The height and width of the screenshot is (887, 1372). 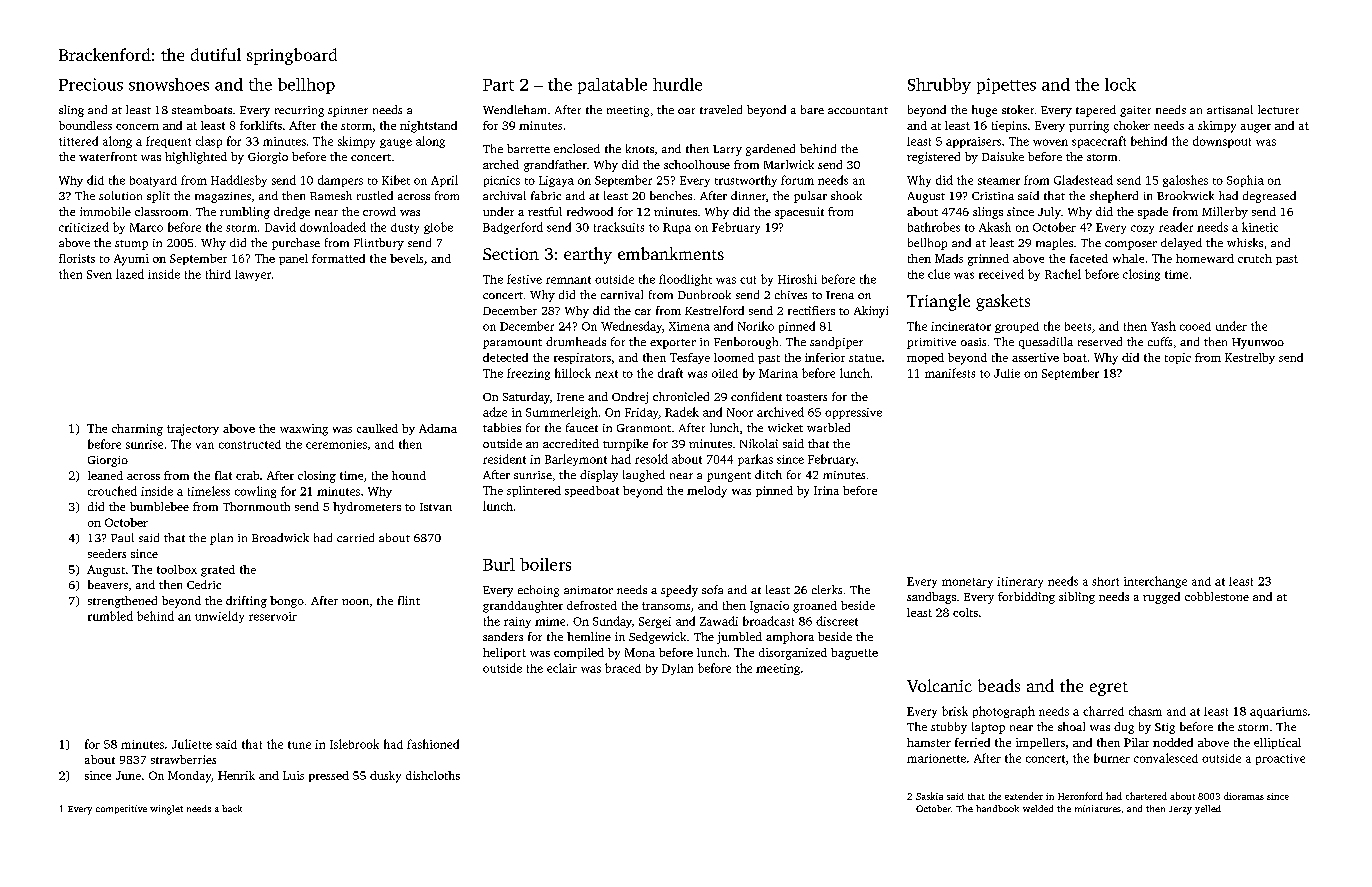 I want to click on earthy, so click(x=588, y=255).
